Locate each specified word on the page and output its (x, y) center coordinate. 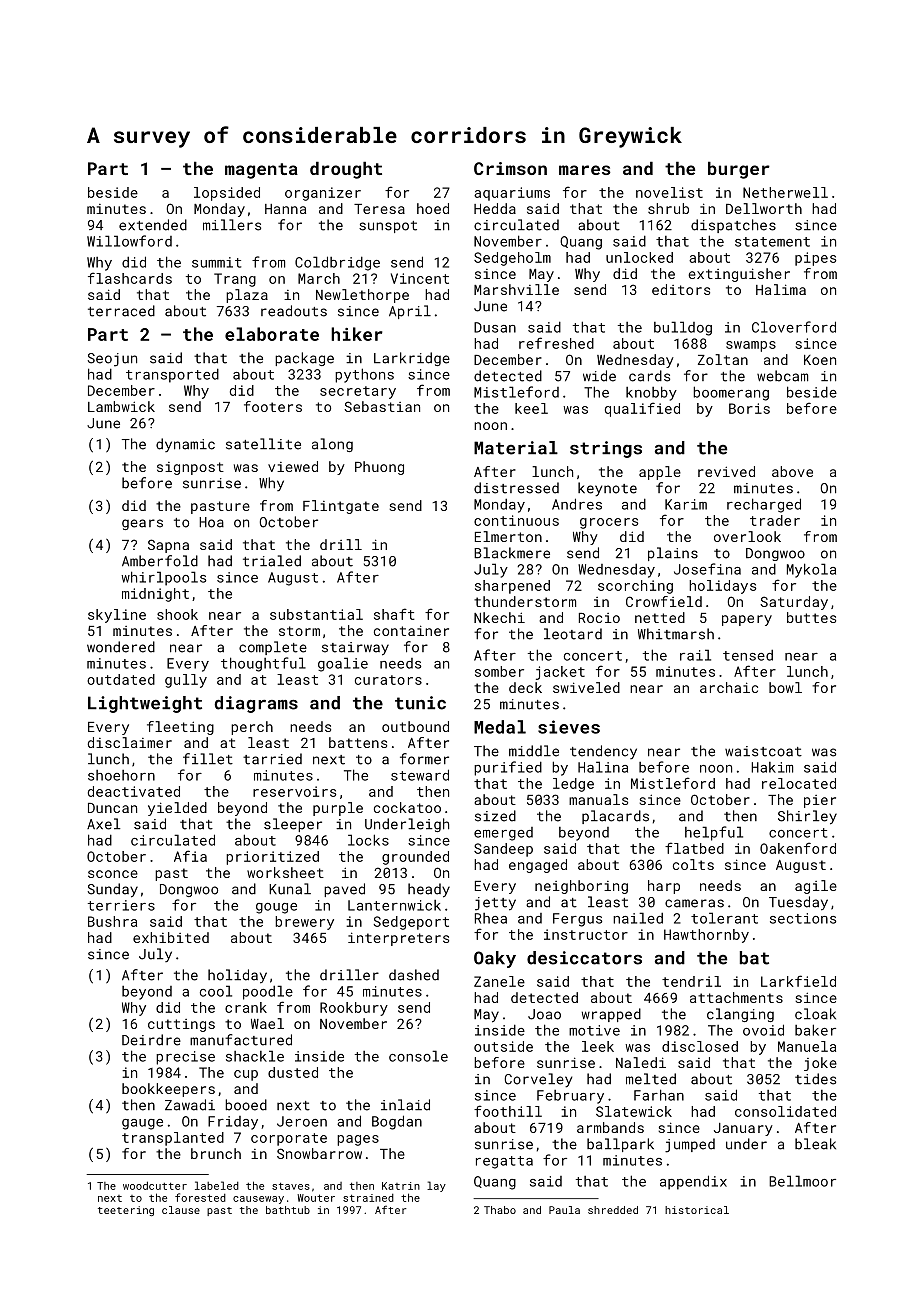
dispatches (733, 226)
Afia (190, 856)
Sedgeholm (512, 259)
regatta (504, 1162)
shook (177, 614)
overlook (747, 536)
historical (697, 1210)
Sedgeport (411, 923)
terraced (121, 311)
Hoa (211, 522)
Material (516, 448)
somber (499, 671)
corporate (289, 1139)
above (792, 471)
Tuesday (798, 903)
